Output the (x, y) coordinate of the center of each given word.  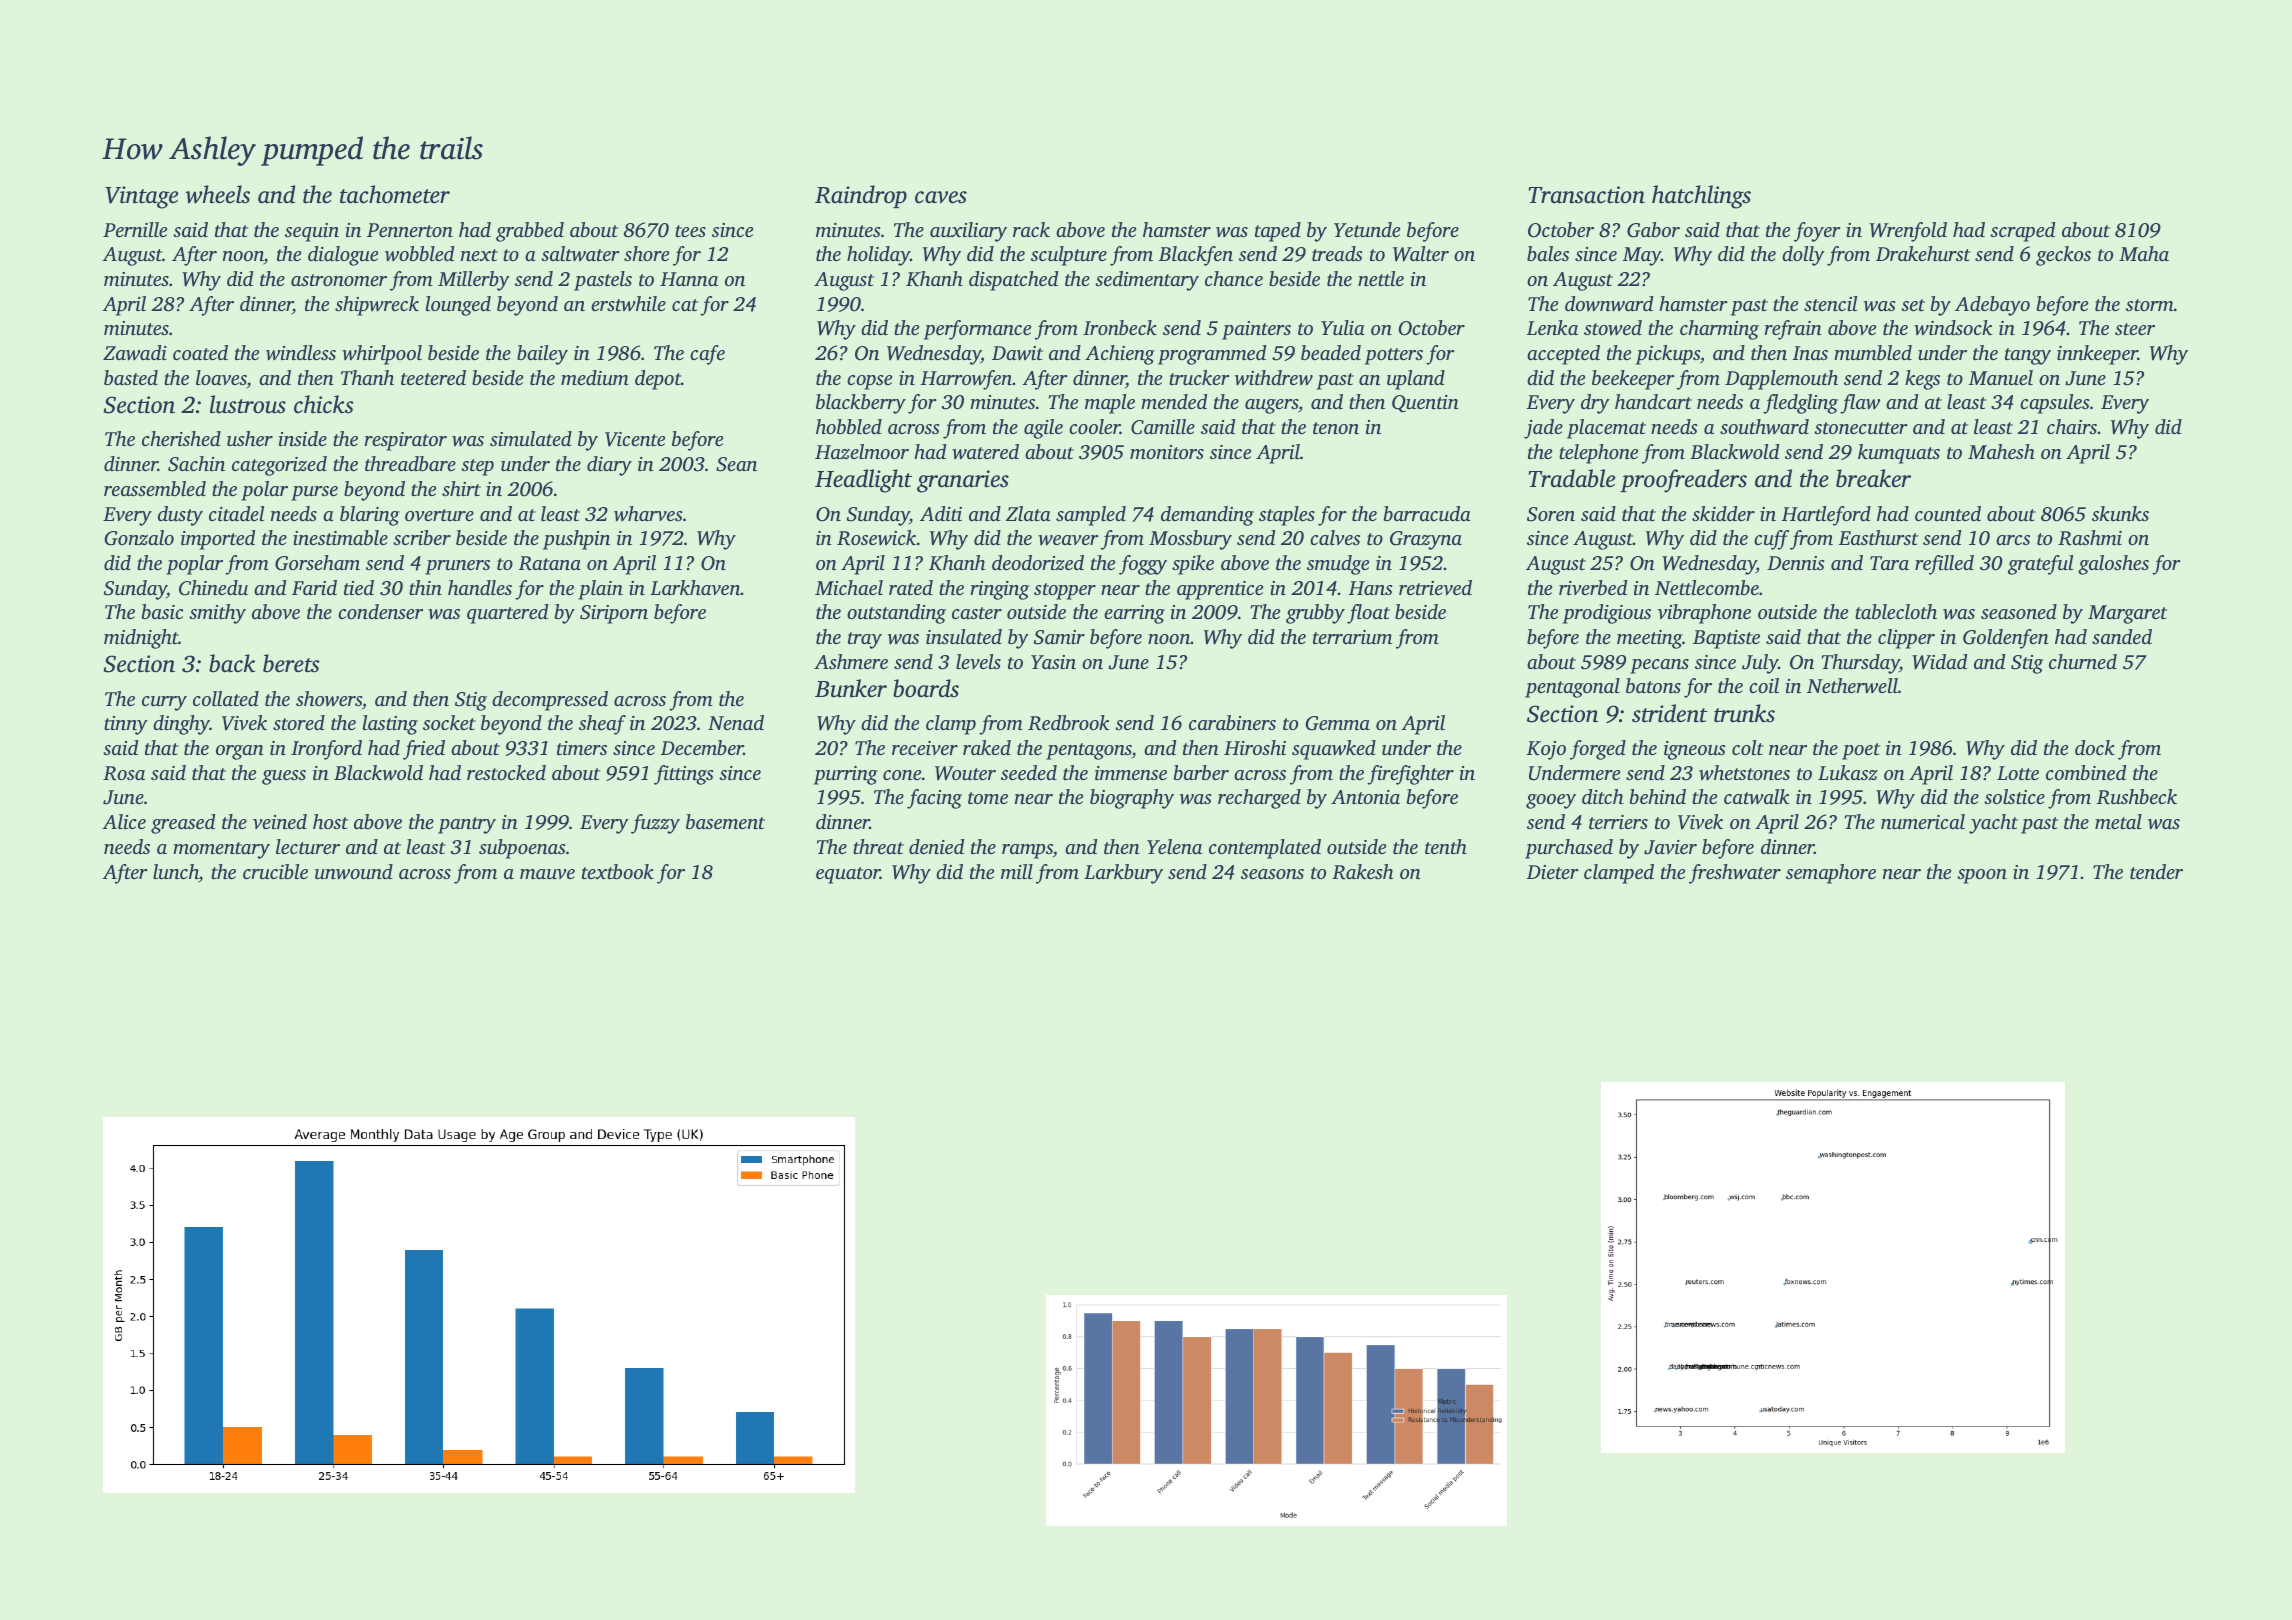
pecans (1659, 666)
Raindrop (861, 196)
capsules (2055, 404)
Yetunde (1367, 229)
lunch (176, 873)
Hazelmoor (862, 452)
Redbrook (1068, 723)
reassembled (155, 488)
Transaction (1587, 195)
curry (164, 703)
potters (1394, 356)
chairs (2072, 426)
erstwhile (628, 304)
